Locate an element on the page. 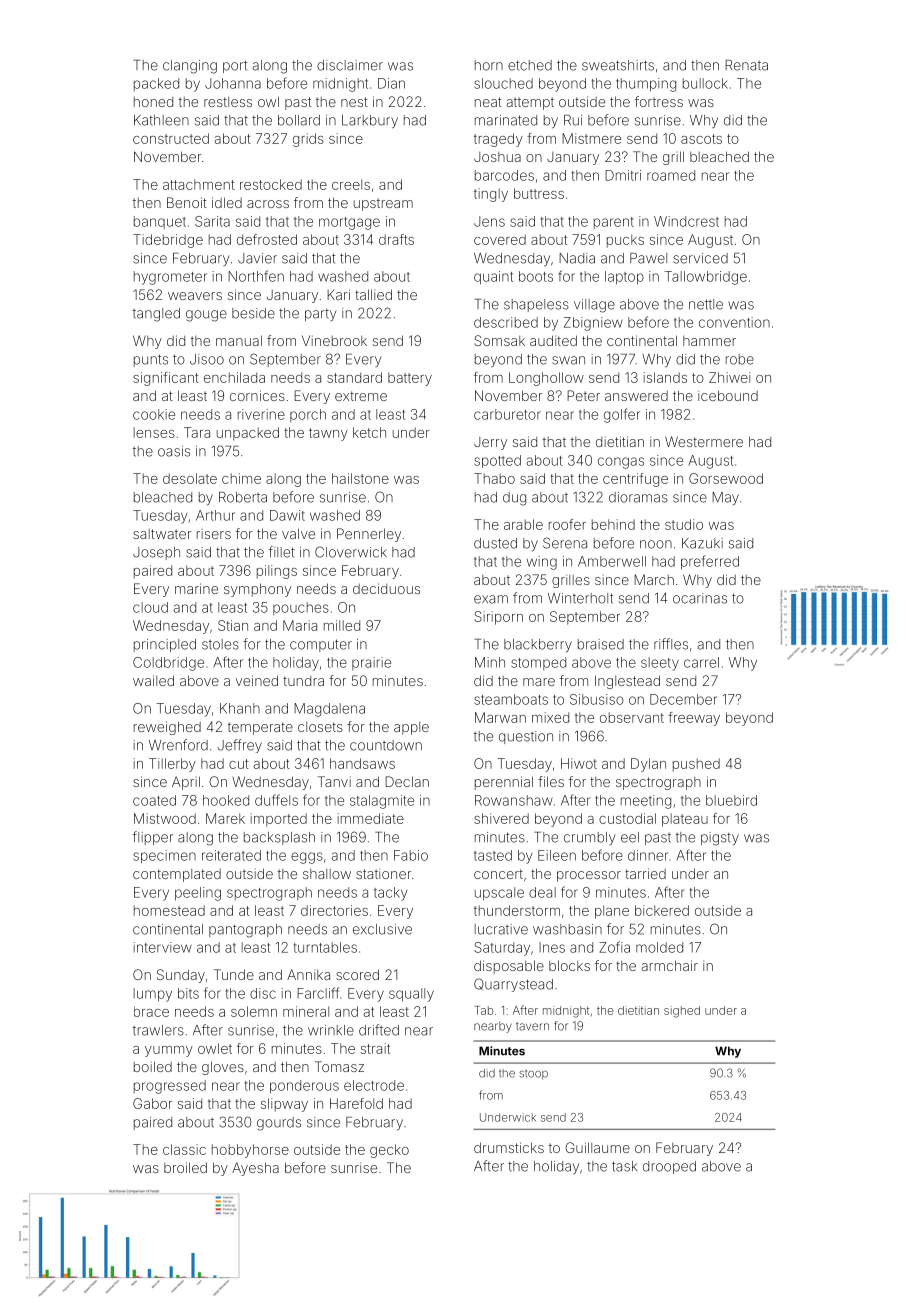 This page has width=908, height=1316. battery is located at coordinates (410, 379).
